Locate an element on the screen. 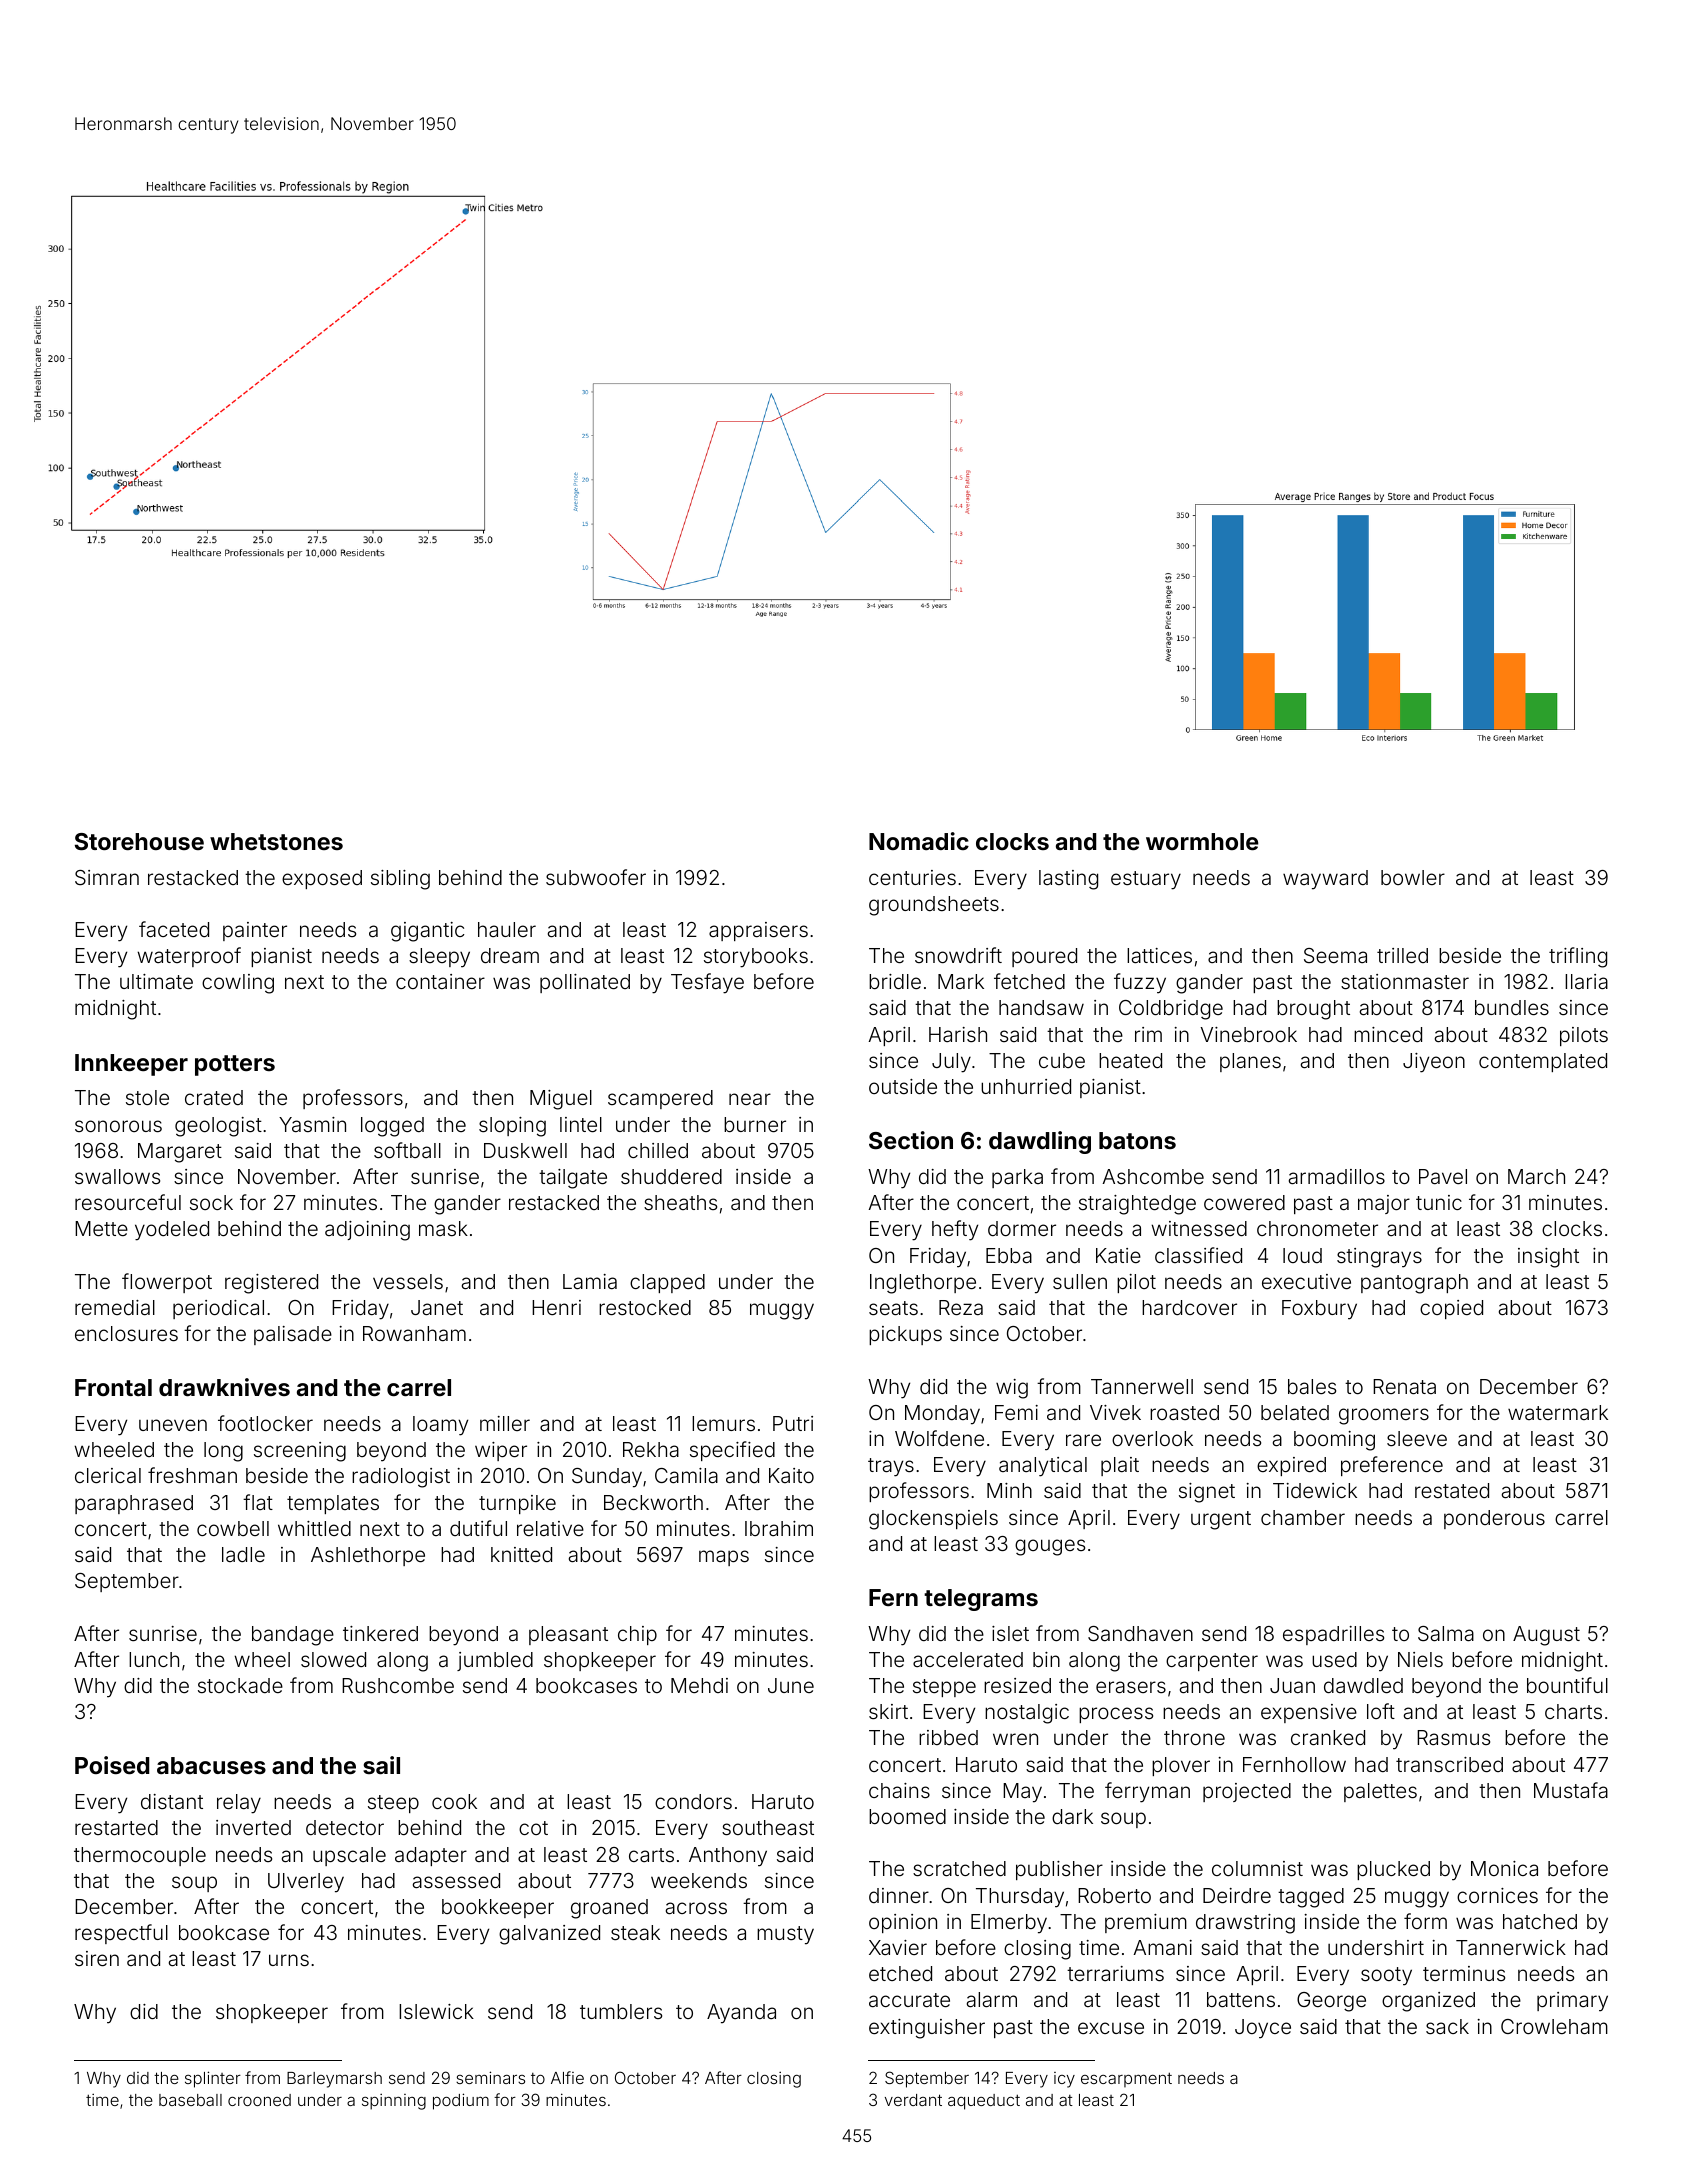 This screenshot has height=2178, width=1683. Alfie is located at coordinates (567, 2077).
